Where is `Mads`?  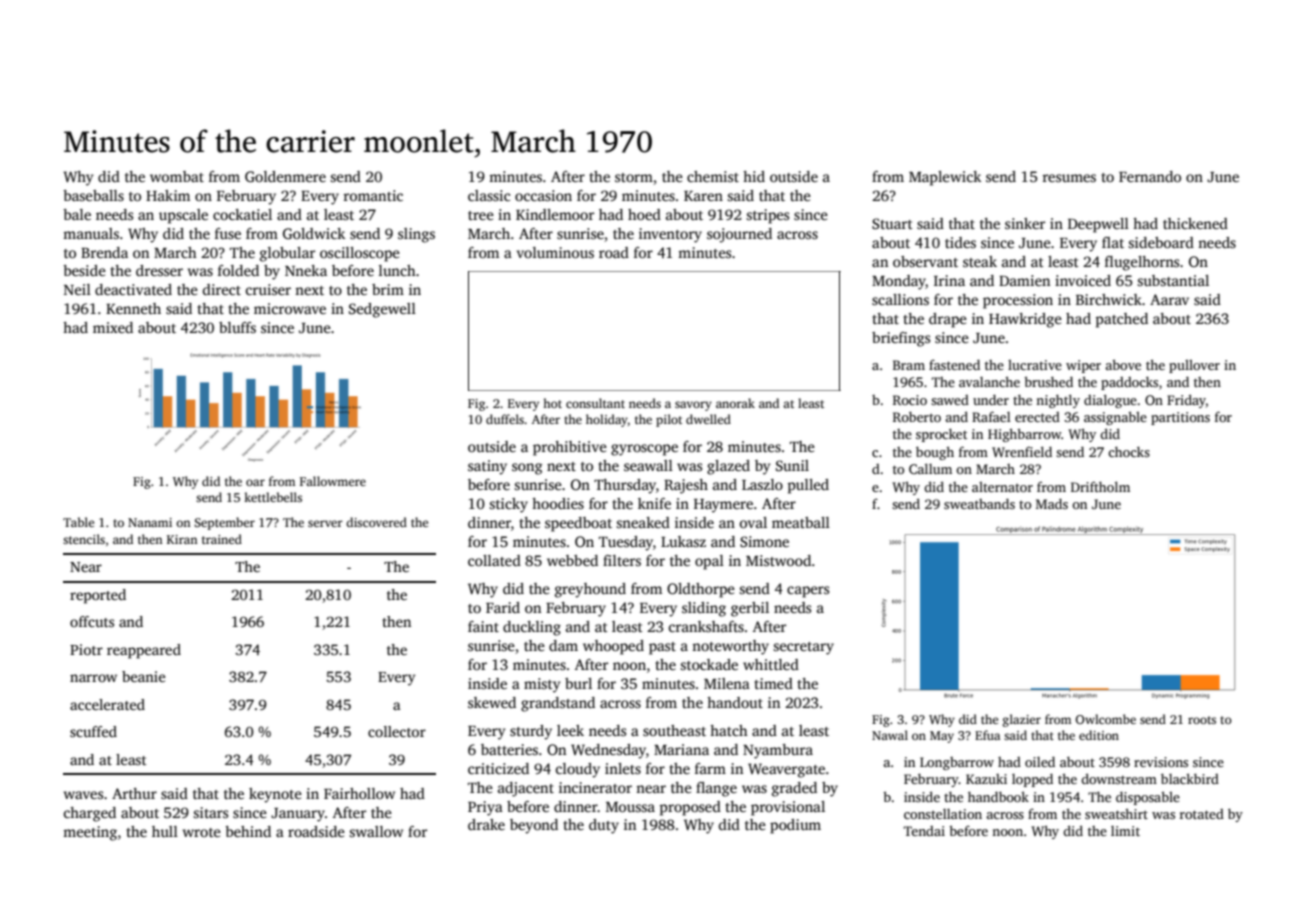
Mads is located at coordinates (1052, 503).
